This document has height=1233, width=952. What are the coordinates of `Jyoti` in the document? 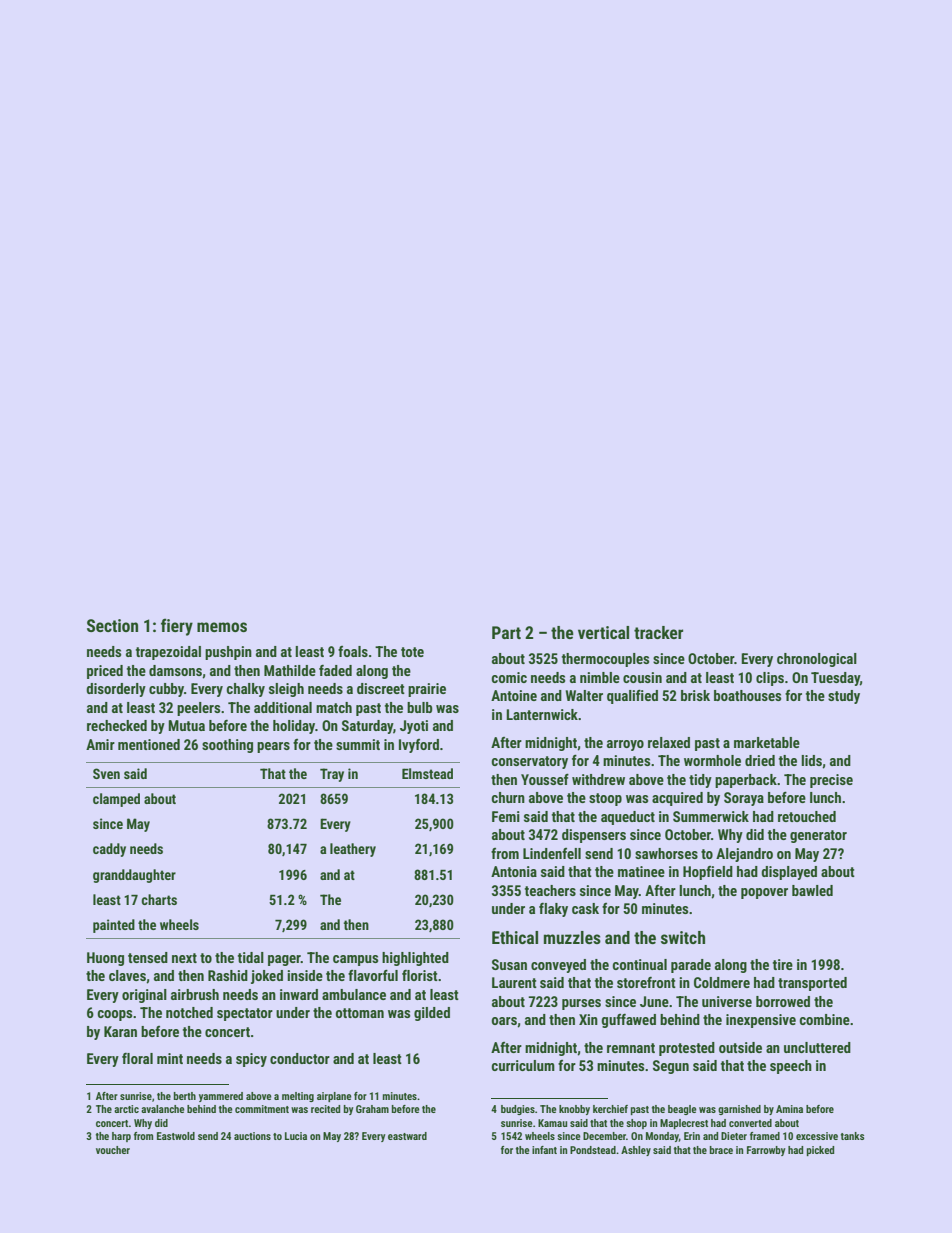 It's located at (414, 727).
